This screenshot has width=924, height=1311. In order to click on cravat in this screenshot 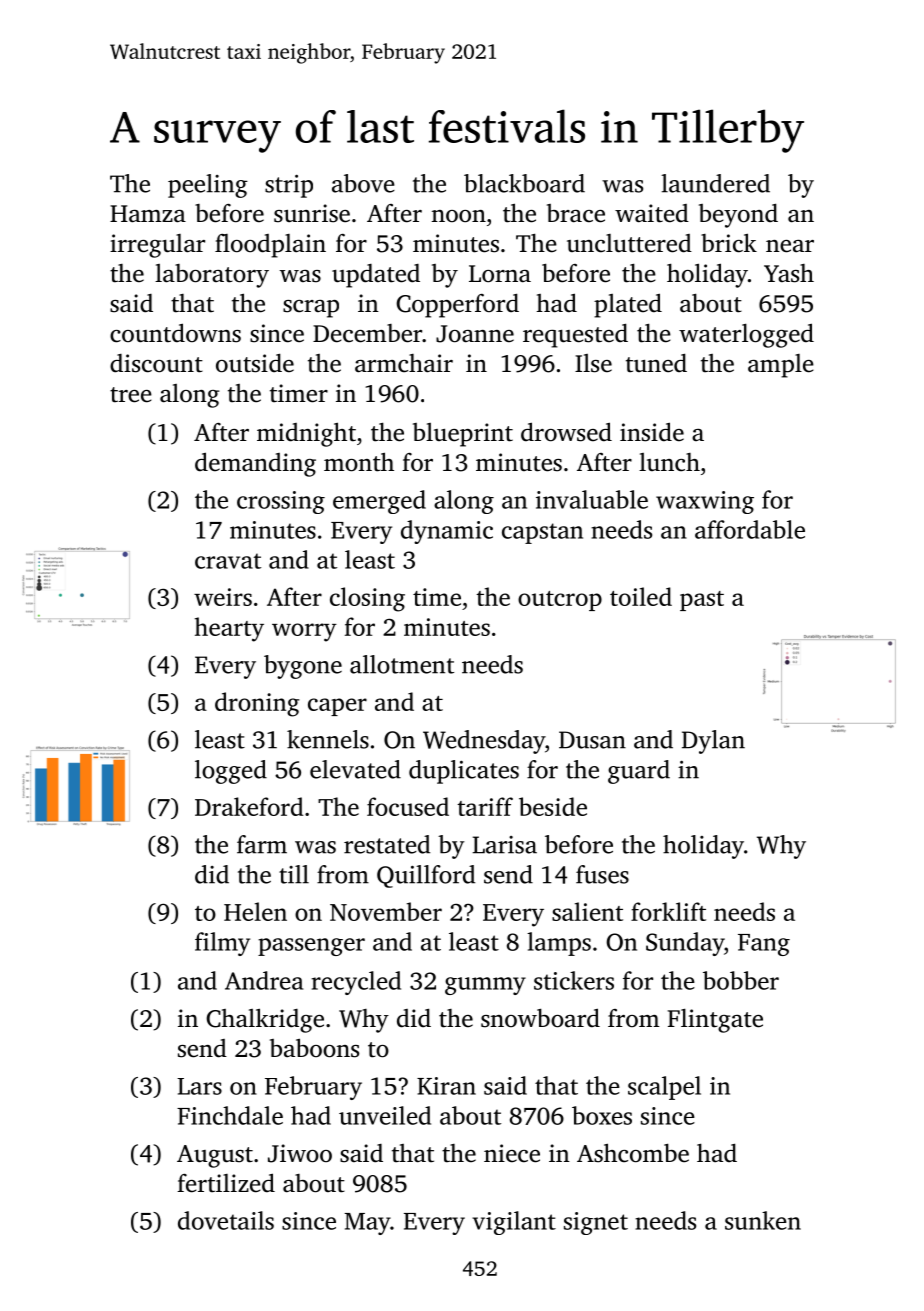, I will do `click(228, 561)`.
